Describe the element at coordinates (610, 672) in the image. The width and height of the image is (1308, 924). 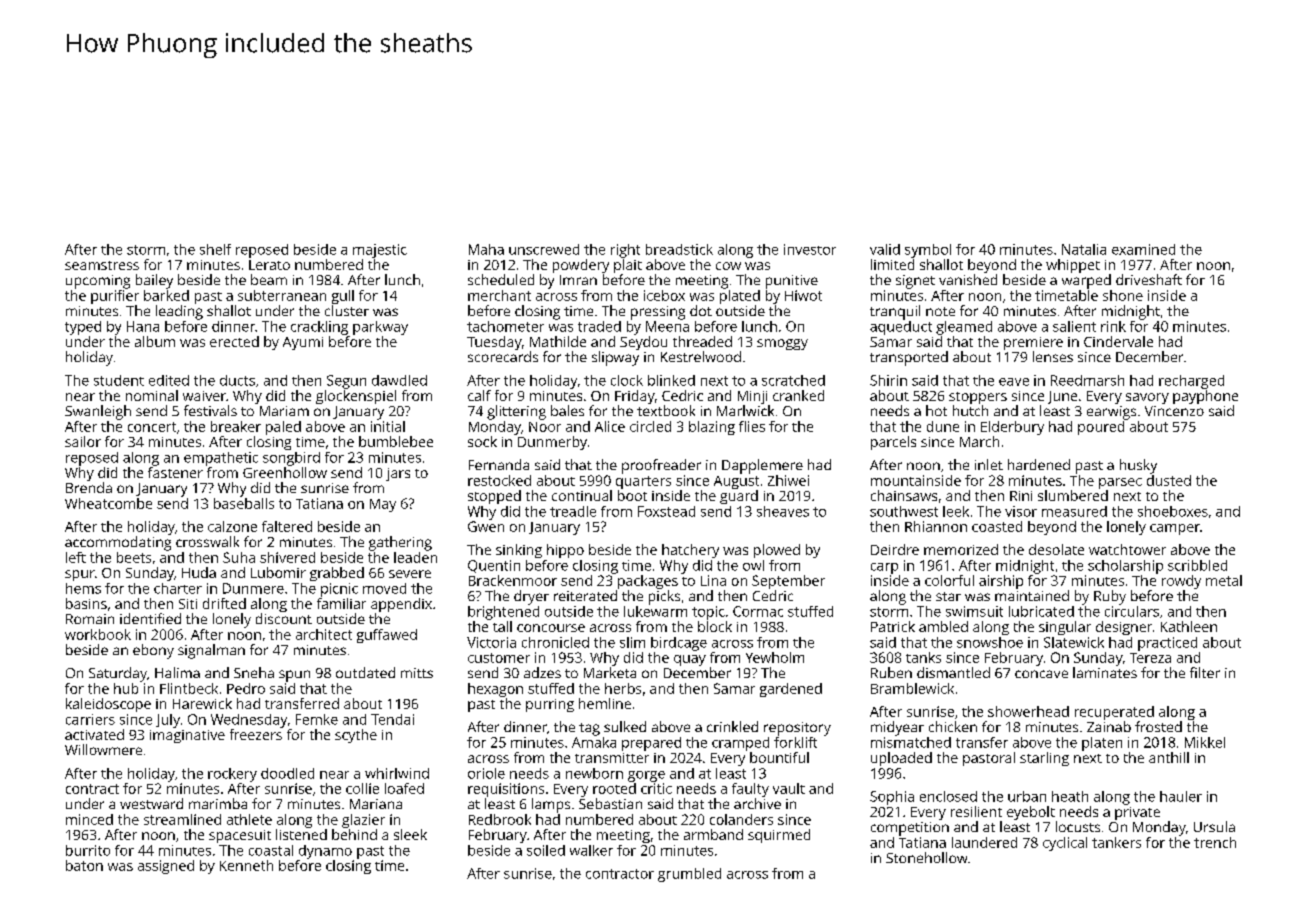
I see `Marketa` at that location.
